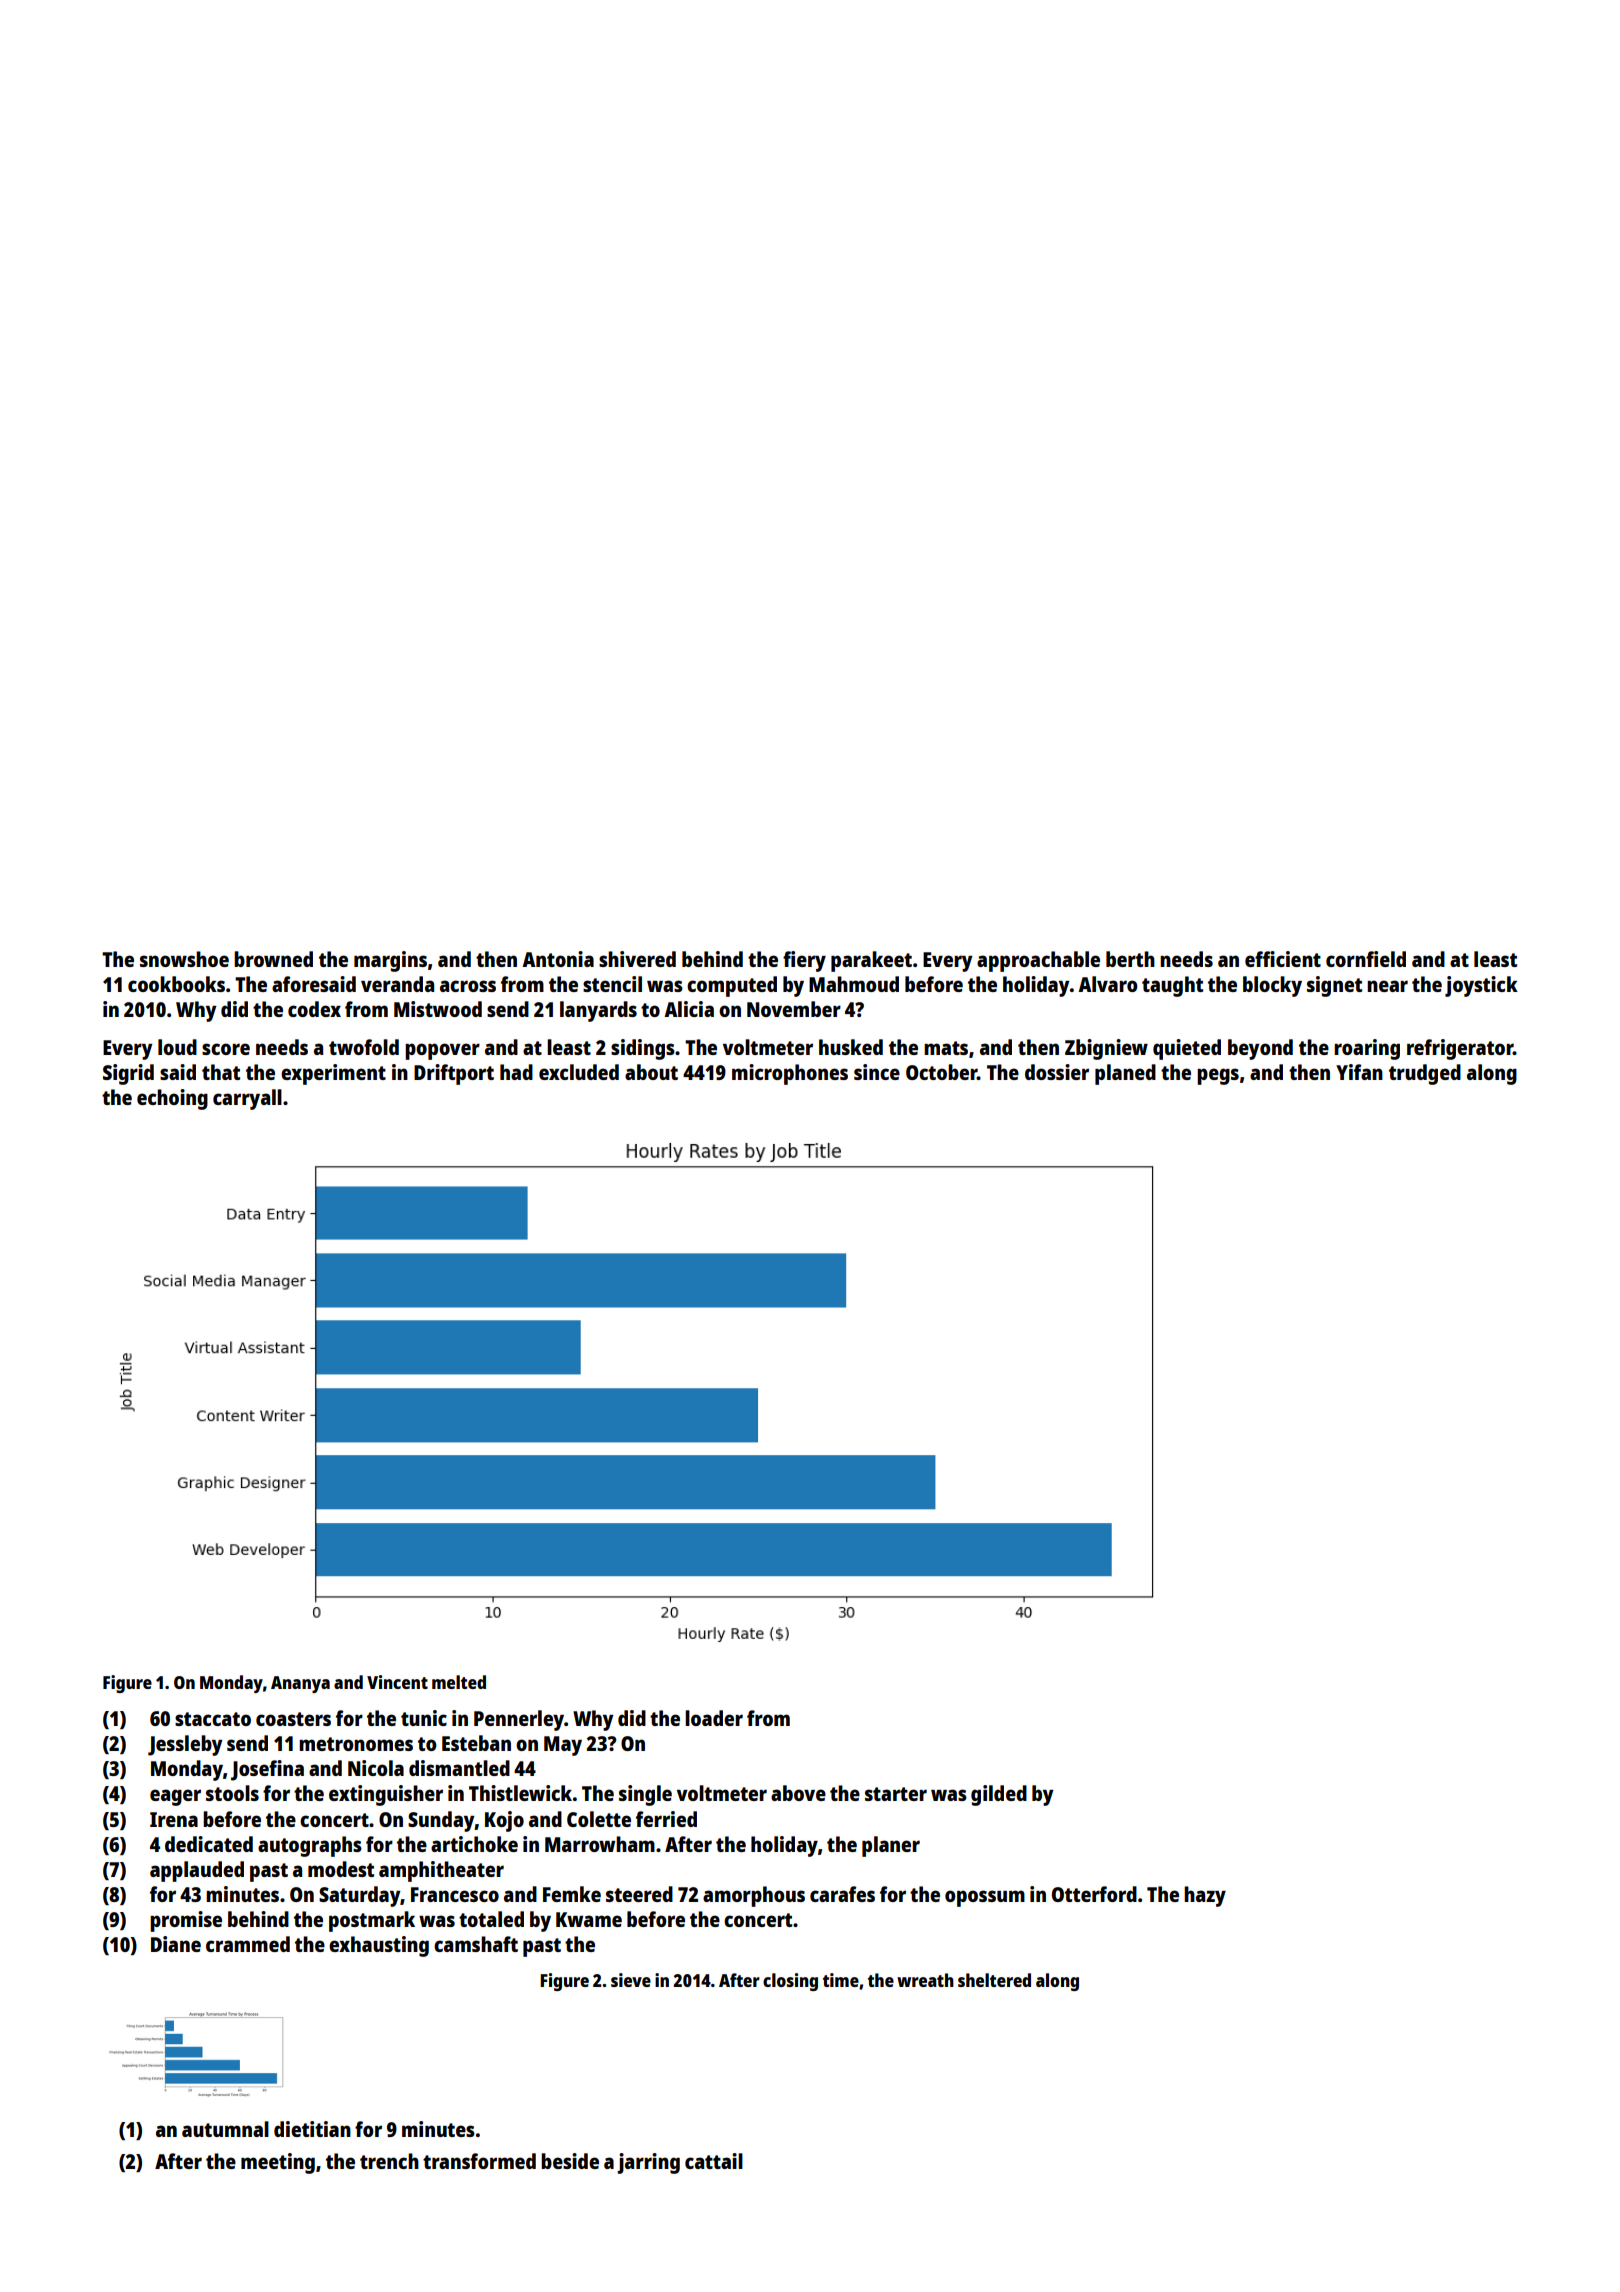 The image size is (1620, 2292). What do you see at coordinates (312, 2129) in the screenshot?
I see `dietitian` at bounding box center [312, 2129].
